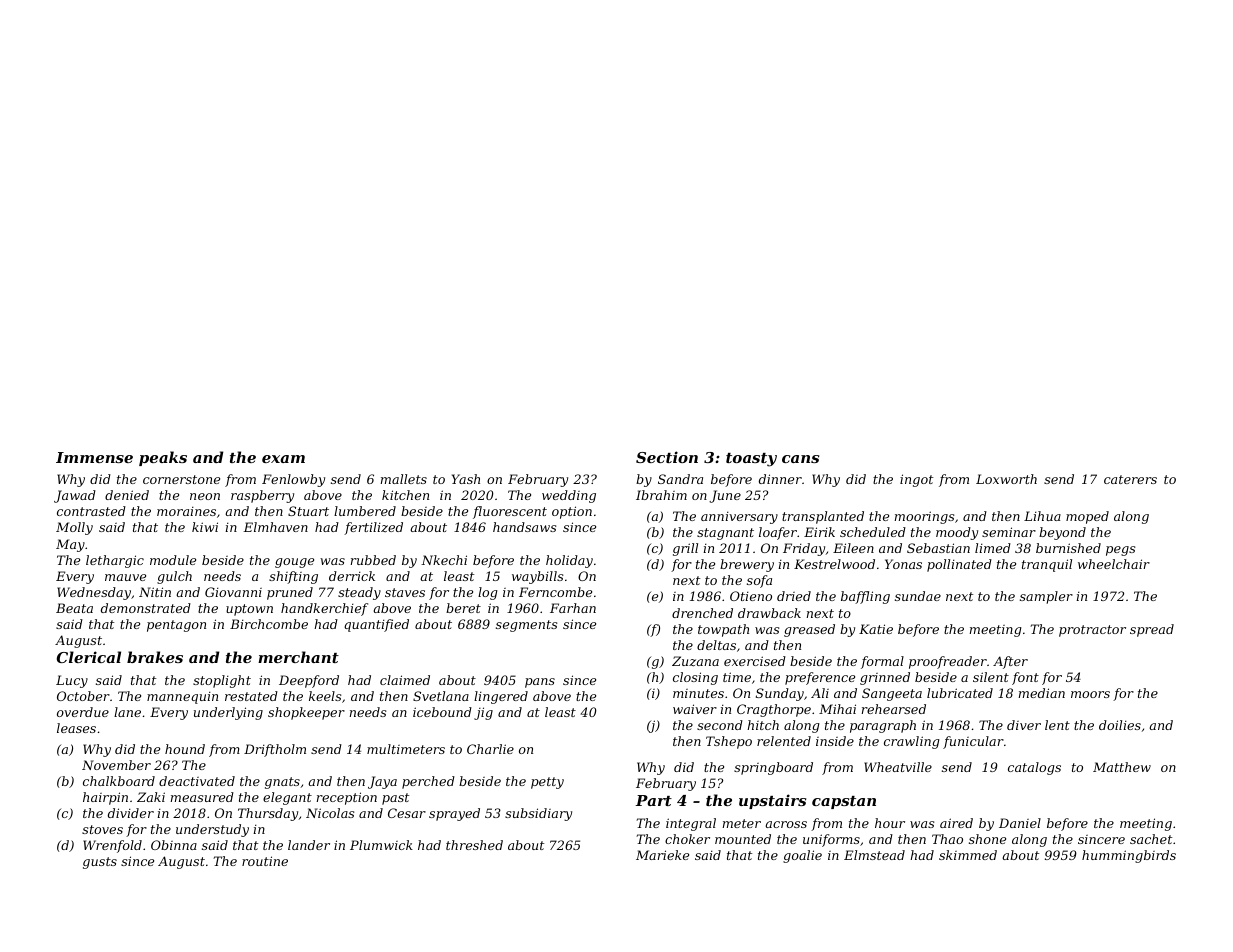 The width and height of the screenshot is (1233, 952). What do you see at coordinates (444, 560) in the screenshot?
I see `Nkechi` at bounding box center [444, 560].
